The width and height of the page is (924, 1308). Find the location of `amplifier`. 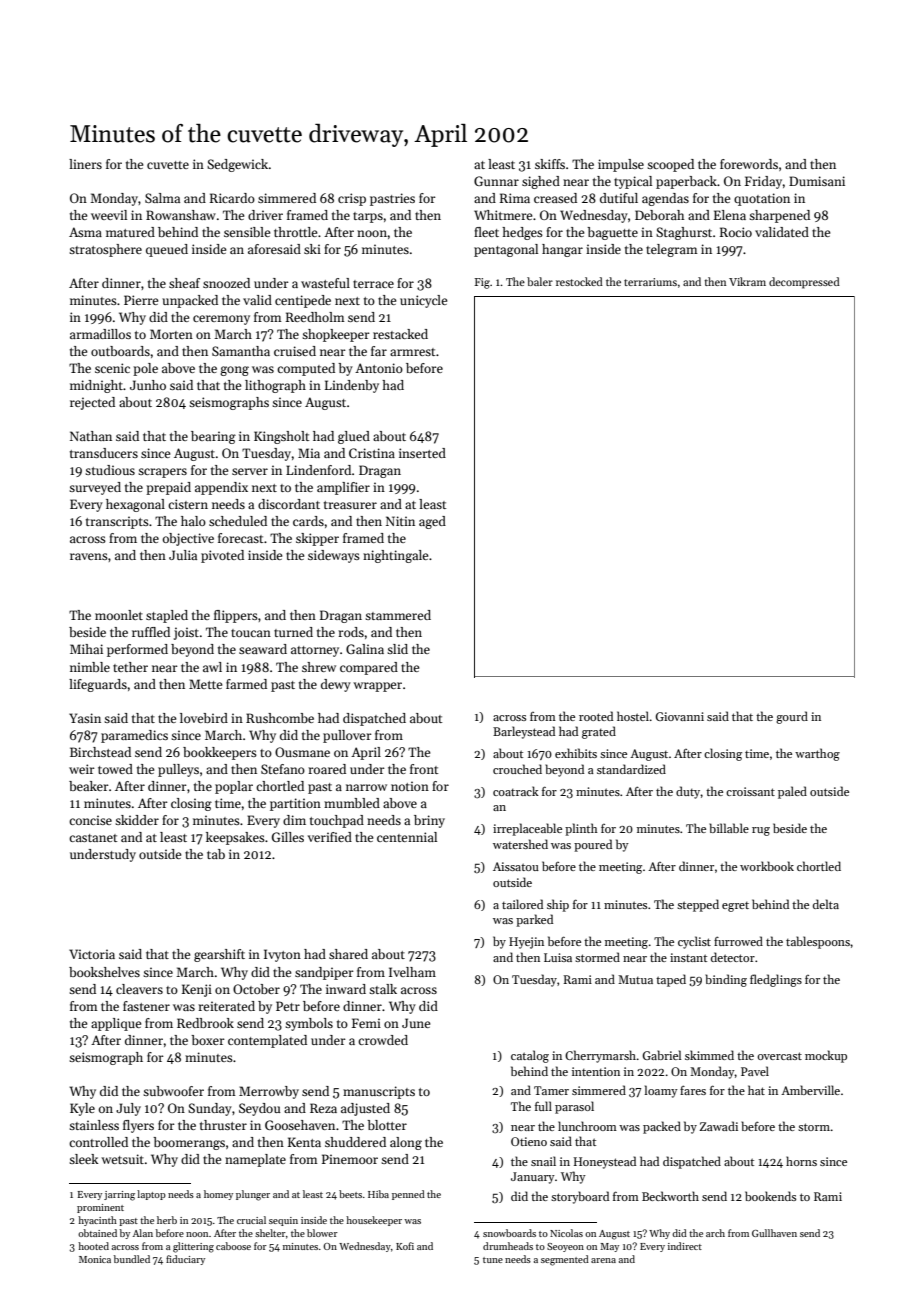

amplifier is located at coordinates (343, 488).
